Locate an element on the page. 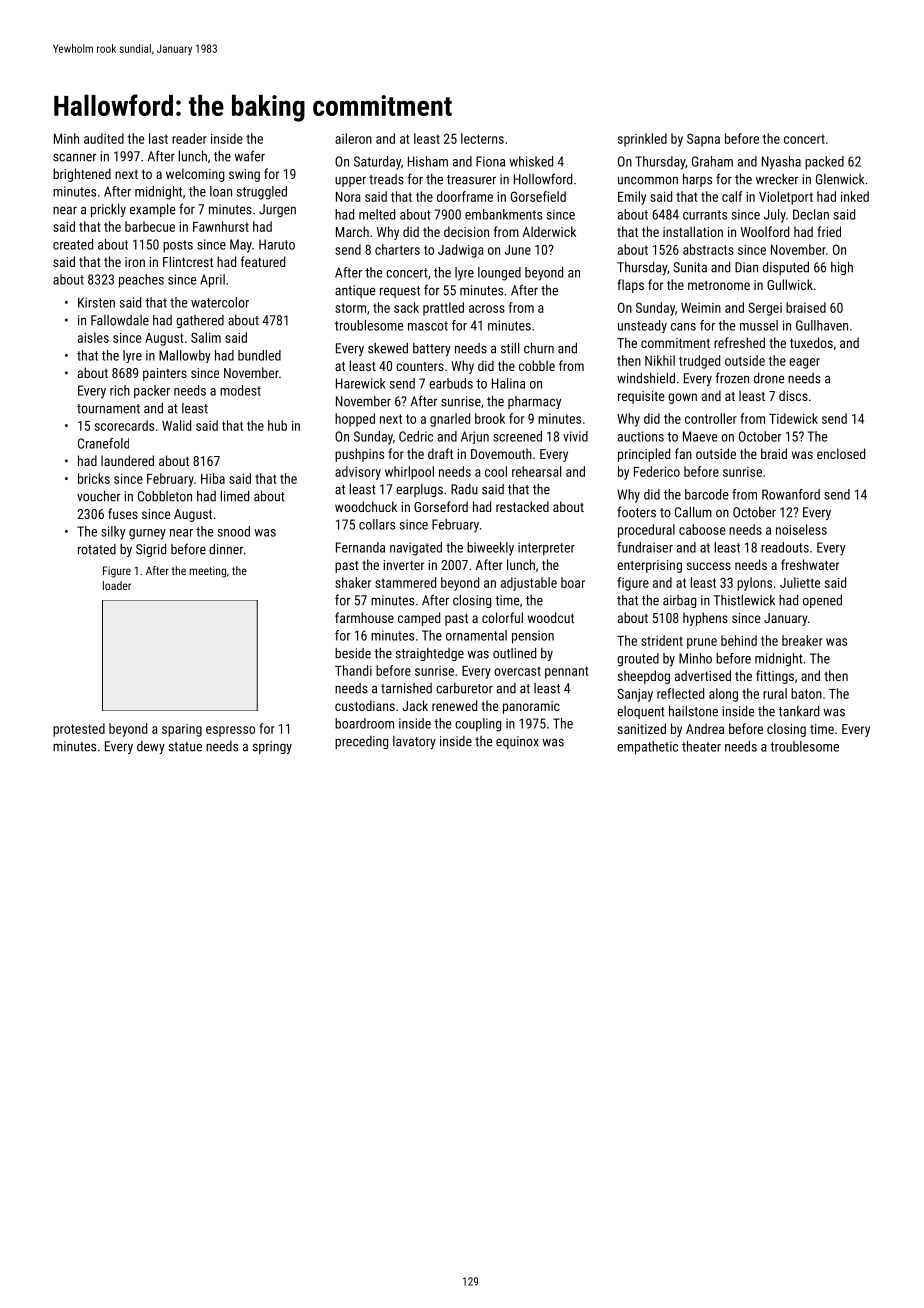 This page has width=924, height=1308. pharmacy is located at coordinates (534, 402).
